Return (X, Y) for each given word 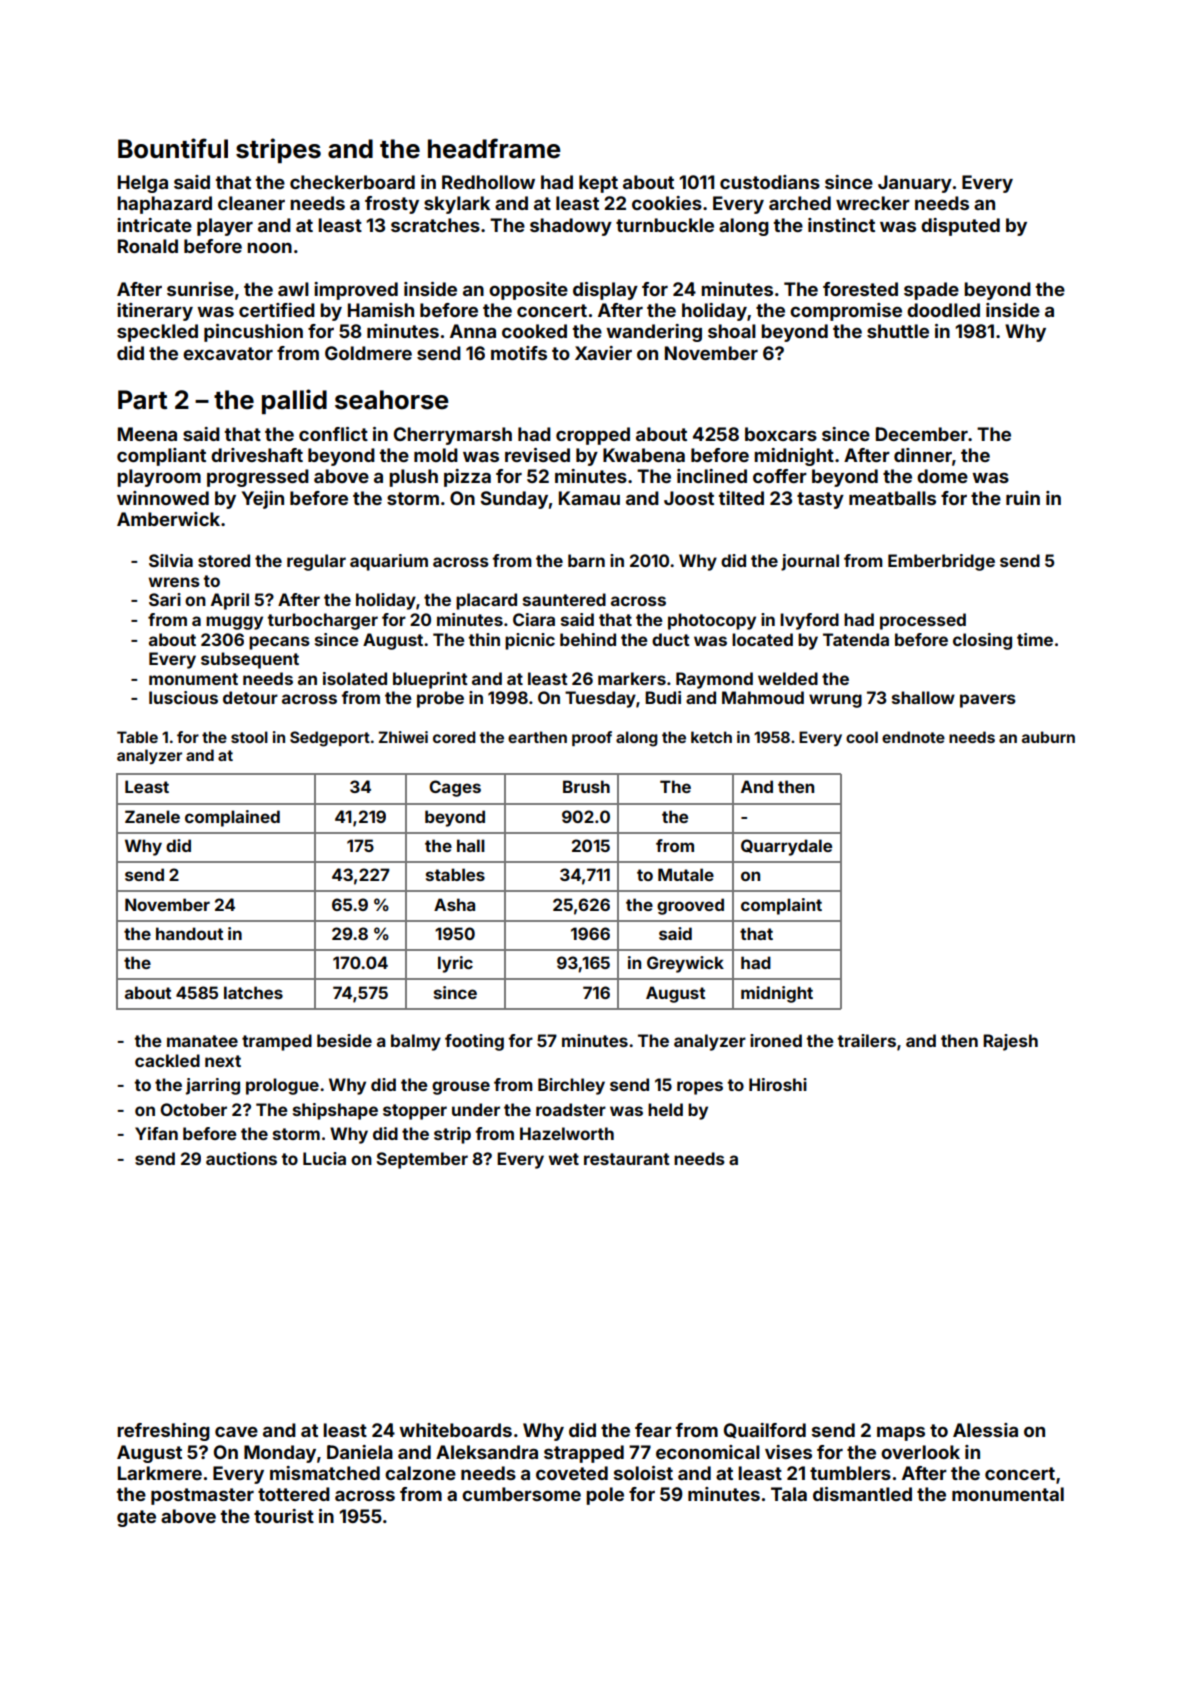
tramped (277, 1042)
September (422, 1160)
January (915, 184)
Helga (143, 184)
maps (901, 1433)
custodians (770, 182)
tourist (284, 1516)
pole (605, 1496)
